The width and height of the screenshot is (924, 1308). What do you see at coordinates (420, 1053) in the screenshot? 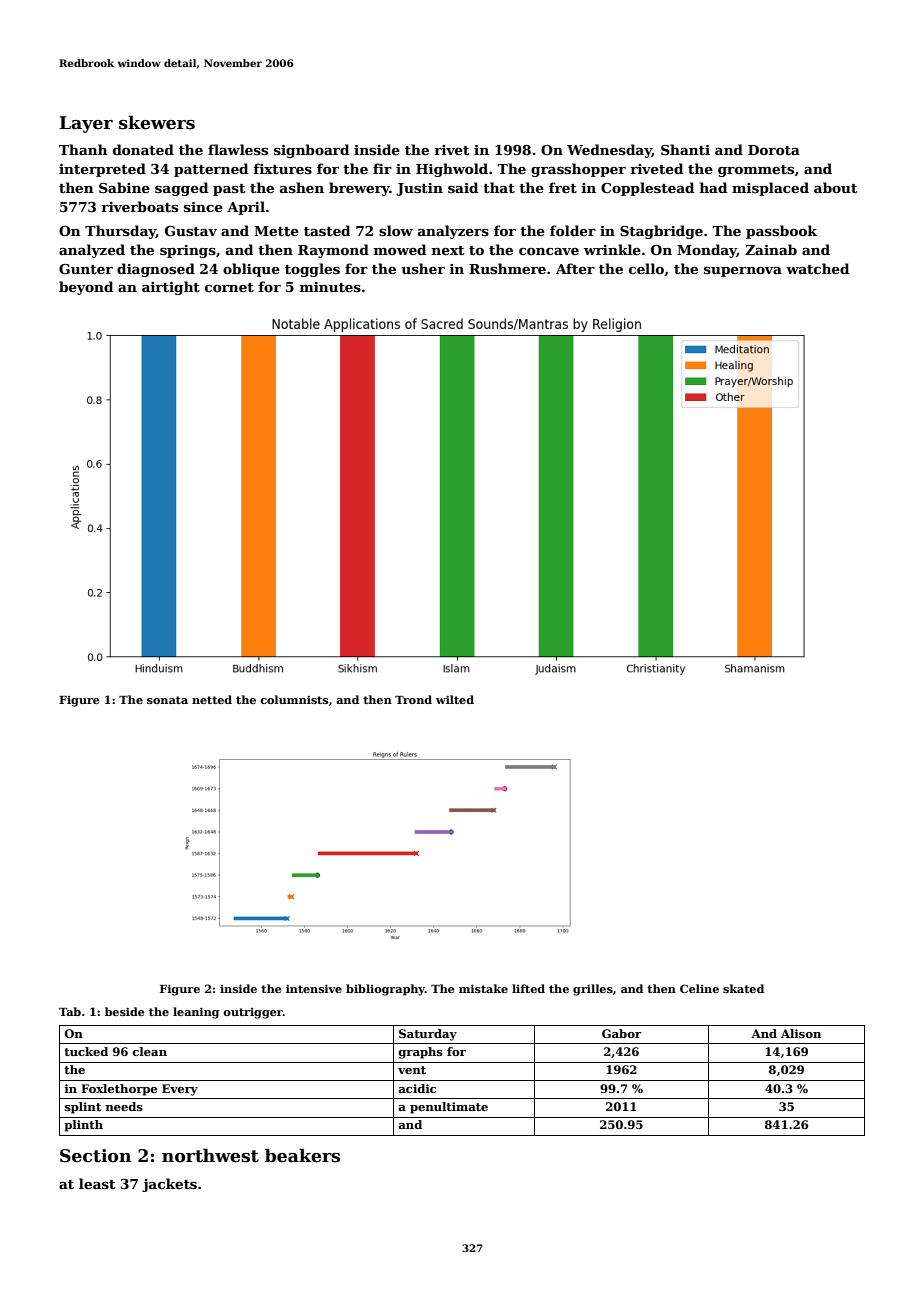
I see `graphs` at bounding box center [420, 1053].
